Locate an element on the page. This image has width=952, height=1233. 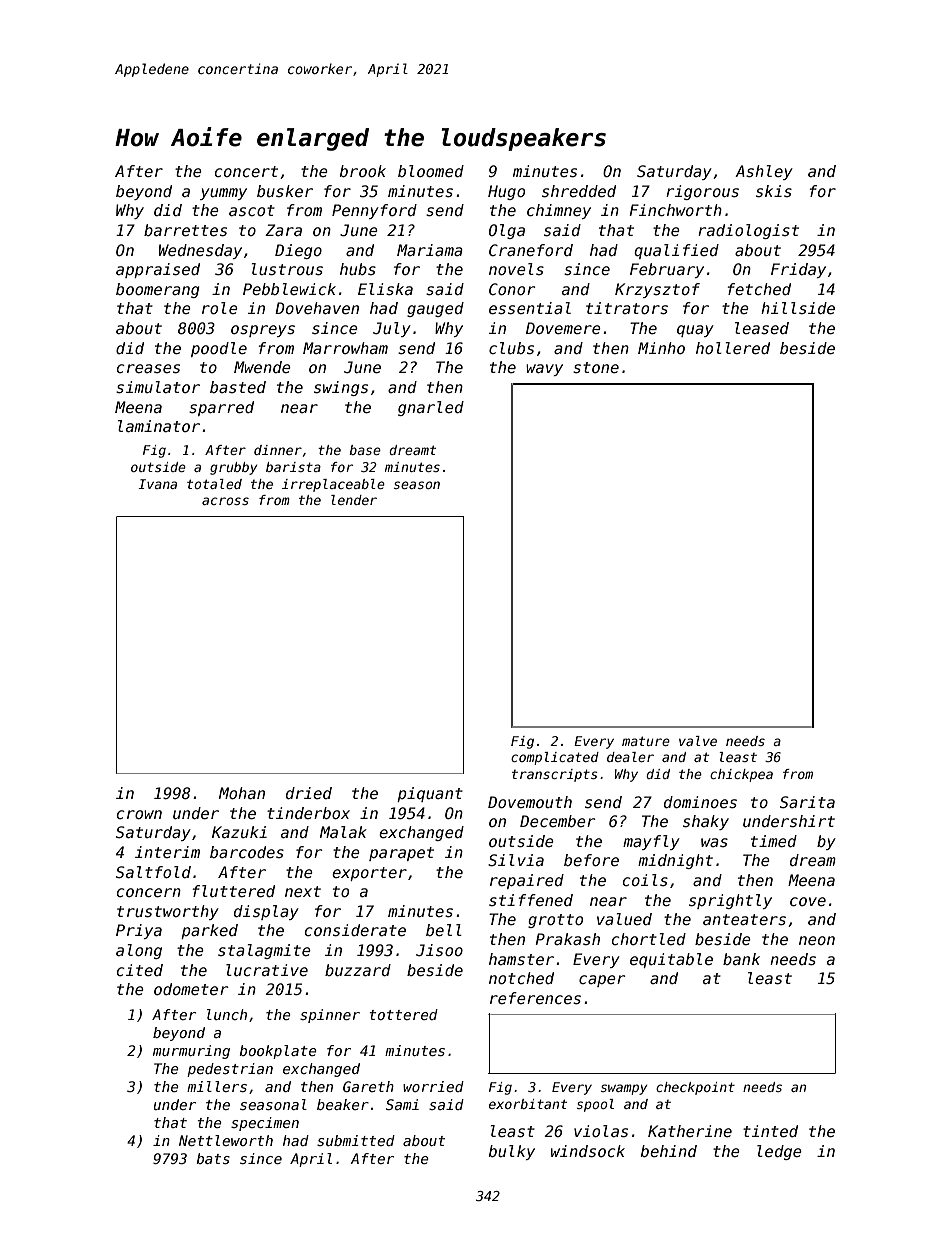
gnarled is located at coordinates (431, 408).
